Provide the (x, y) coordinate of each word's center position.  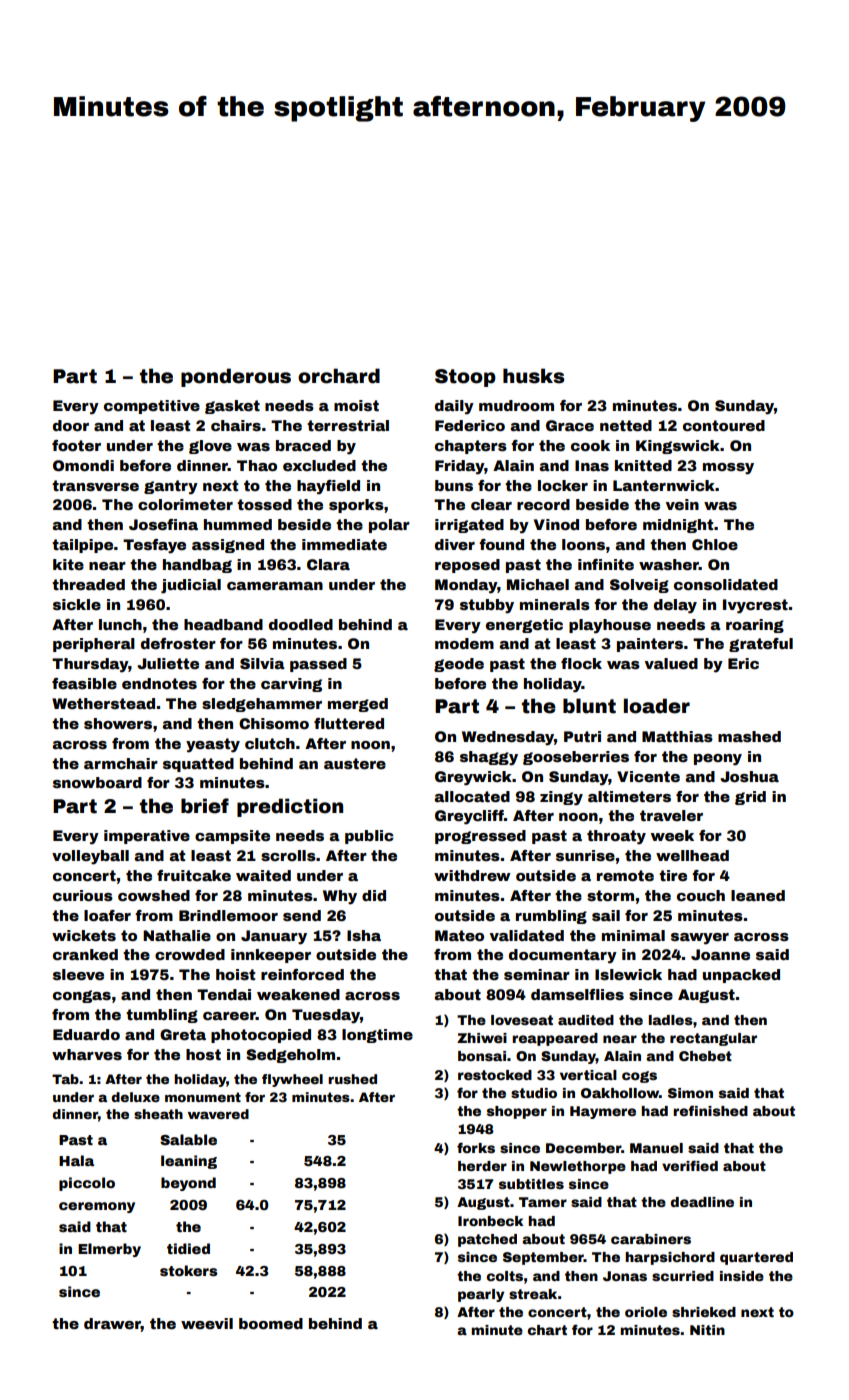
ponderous (236, 377)
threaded (88, 584)
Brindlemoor (228, 915)
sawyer (700, 939)
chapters (471, 447)
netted (626, 425)
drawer (112, 1325)
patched (487, 1240)
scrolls (288, 855)
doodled (301, 624)
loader (657, 706)
